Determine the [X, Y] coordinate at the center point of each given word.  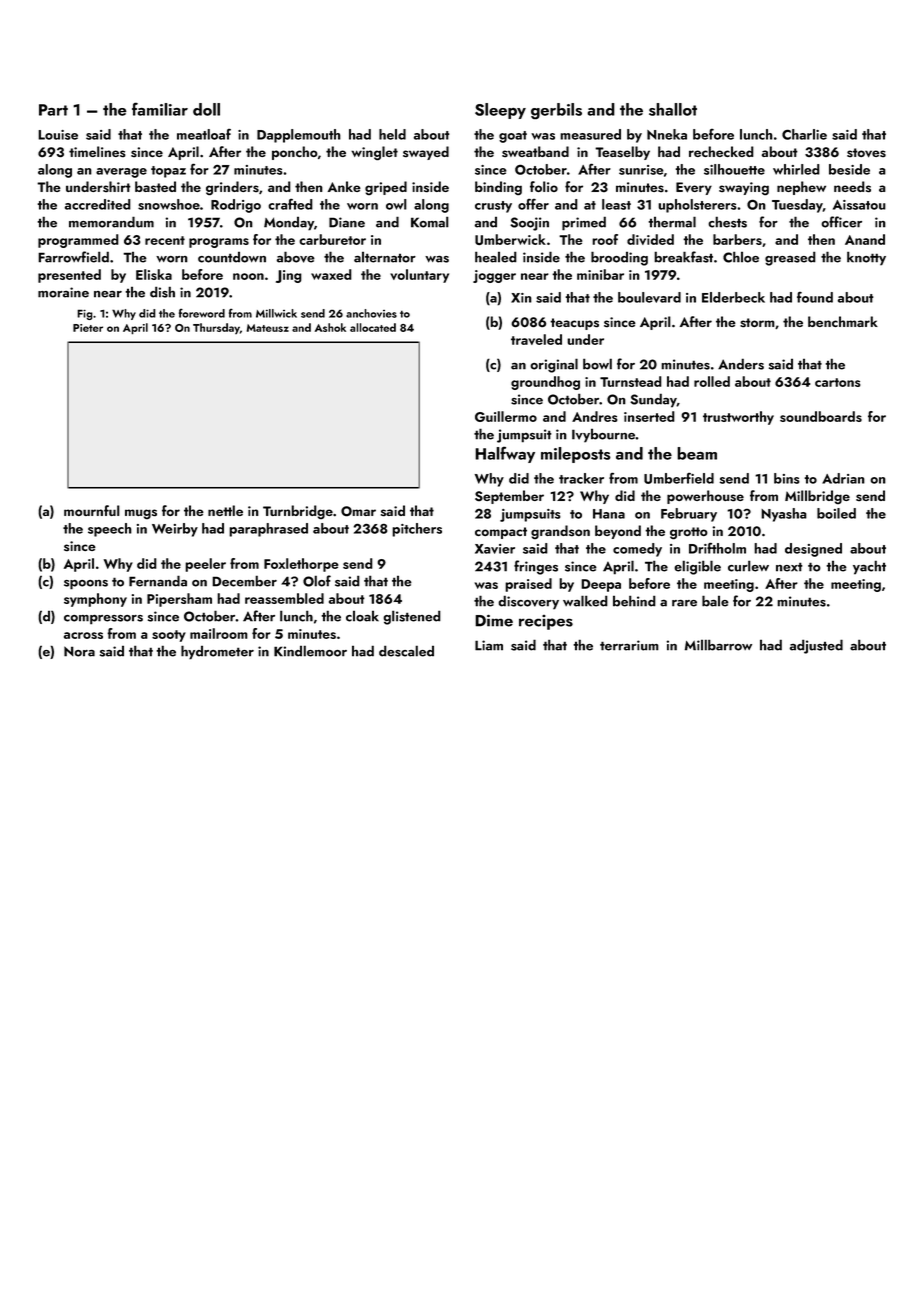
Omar [358, 511]
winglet [374, 153]
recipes [546, 622]
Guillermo [506, 416]
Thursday [216, 328]
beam [697, 453]
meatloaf [204, 134]
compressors [103, 620]
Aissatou [859, 205]
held [392, 134]
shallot [673, 109]
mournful [92, 510]
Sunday [653, 400]
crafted [290, 204]
